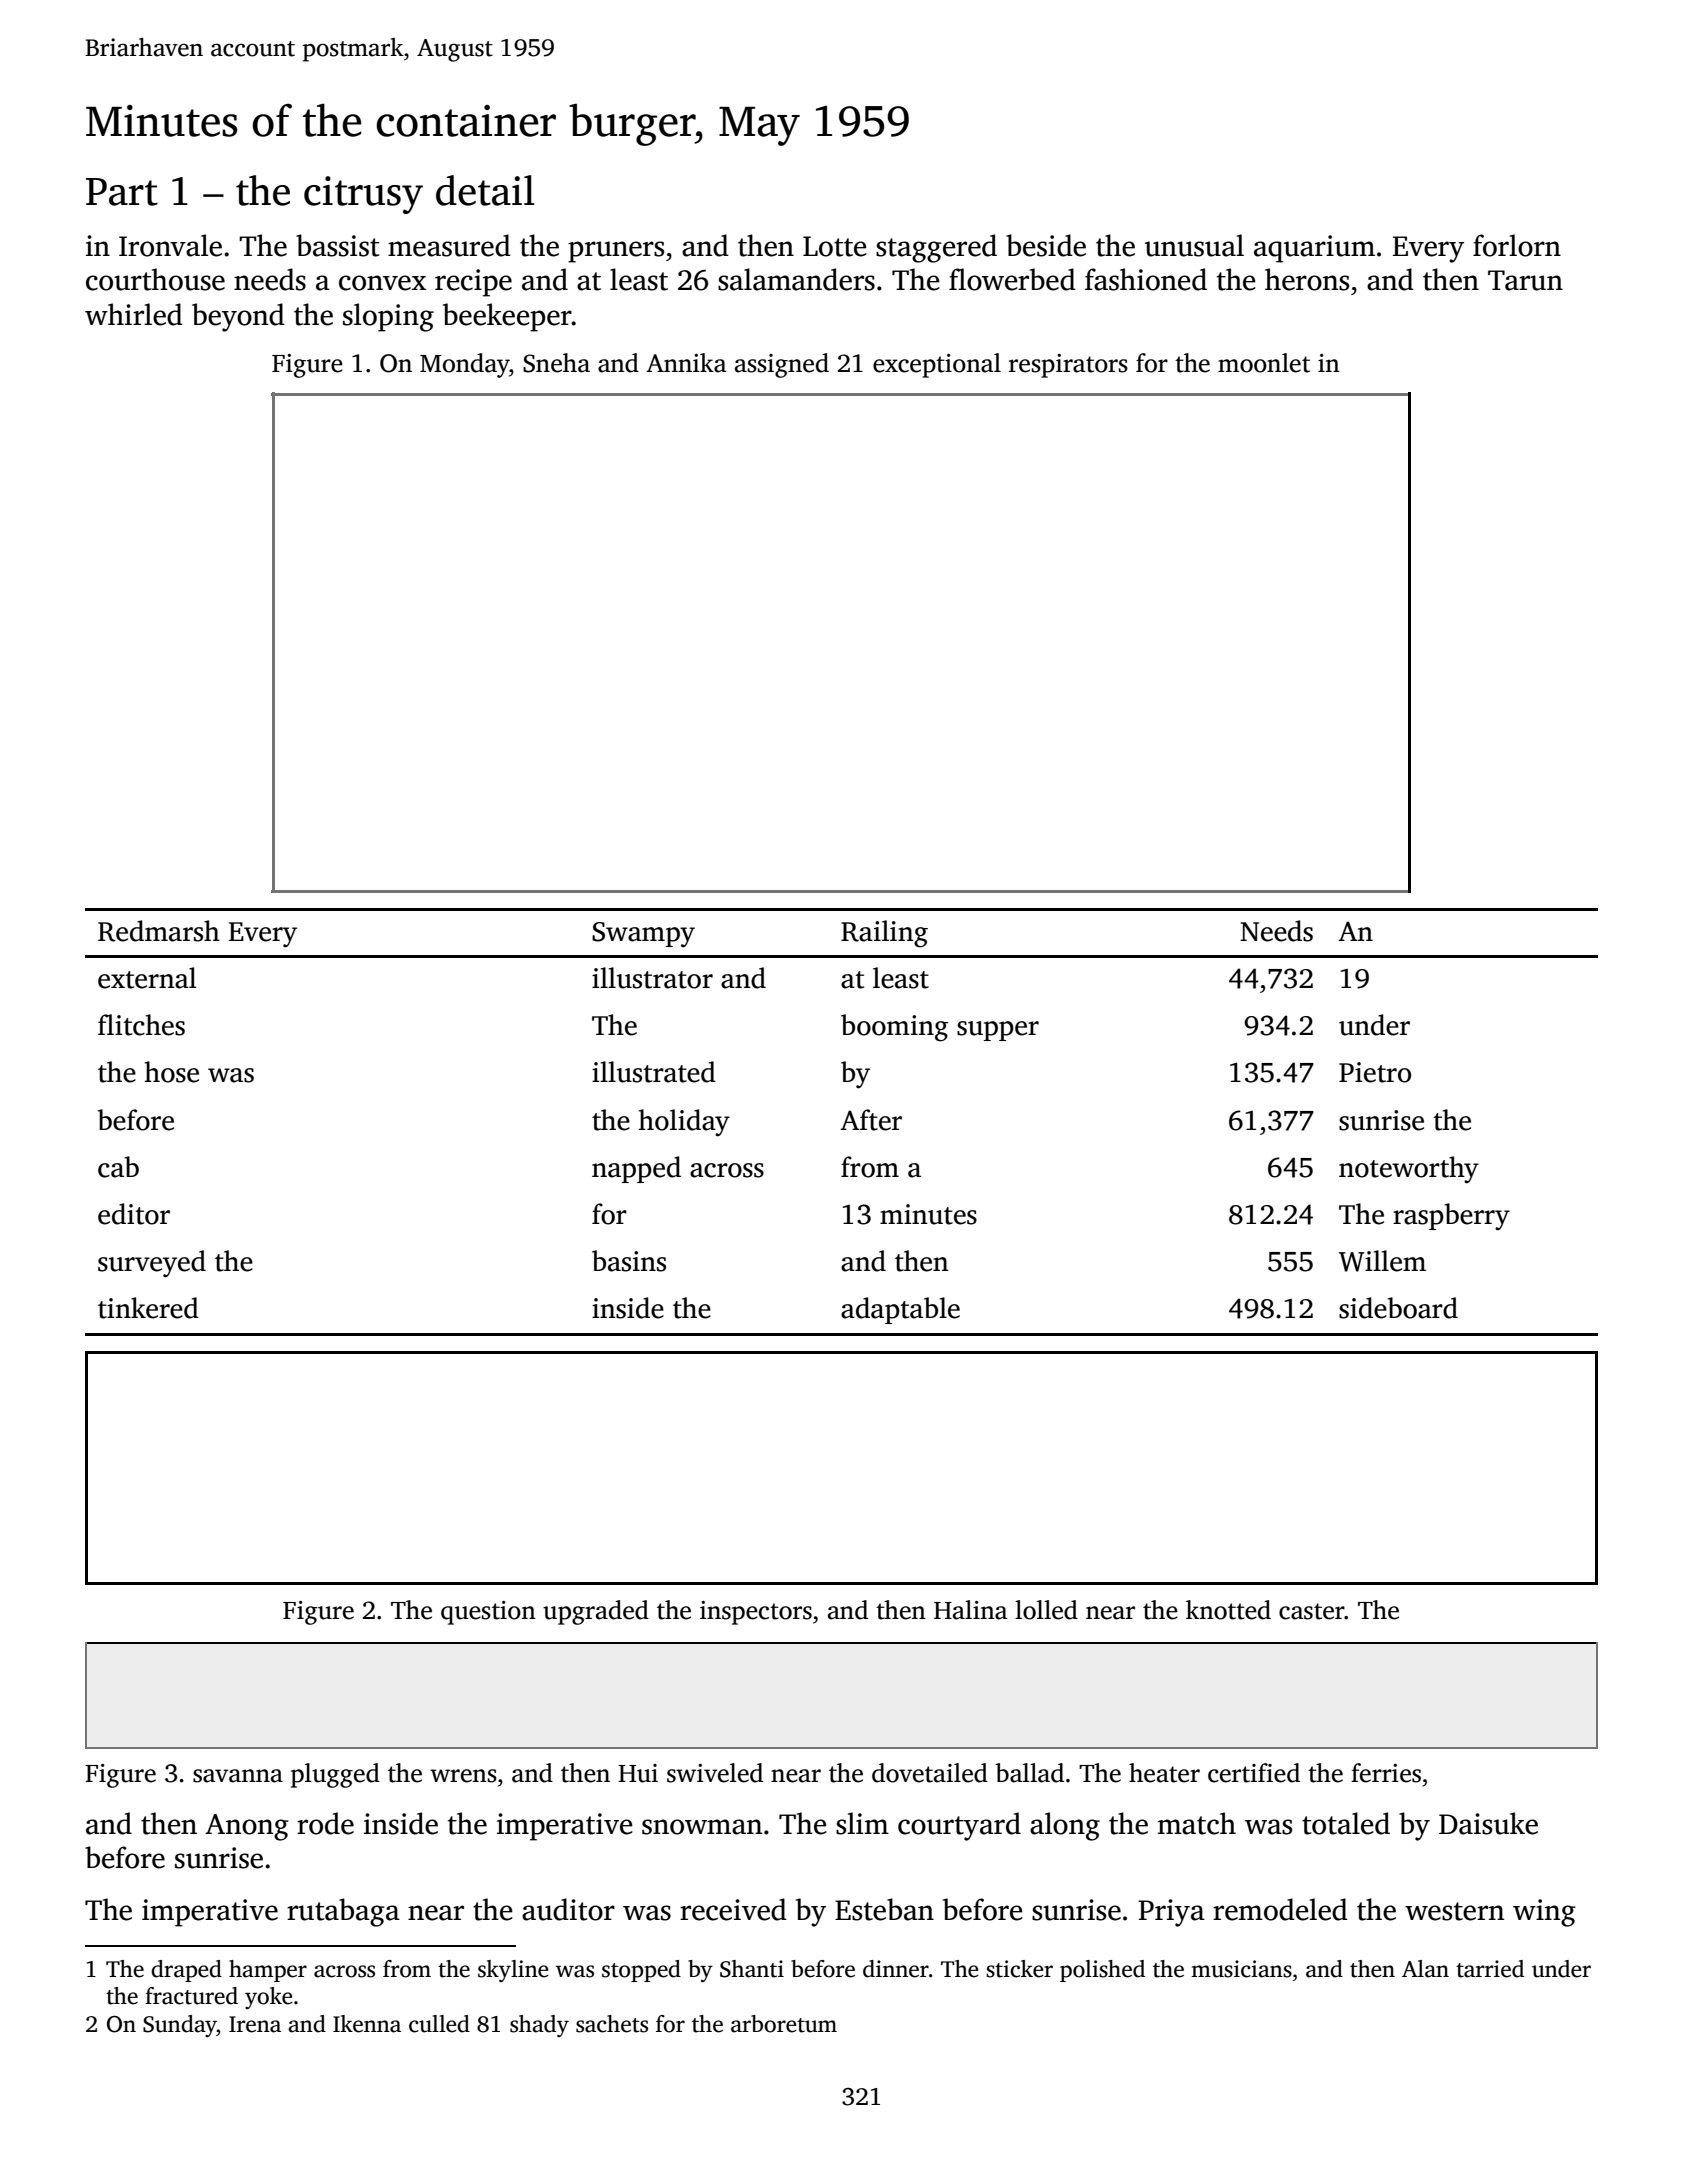 This screenshot has height=2178, width=1683. What do you see at coordinates (1425, 1969) in the screenshot?
I see `Alan` at bounding box center [1425, 1969].
